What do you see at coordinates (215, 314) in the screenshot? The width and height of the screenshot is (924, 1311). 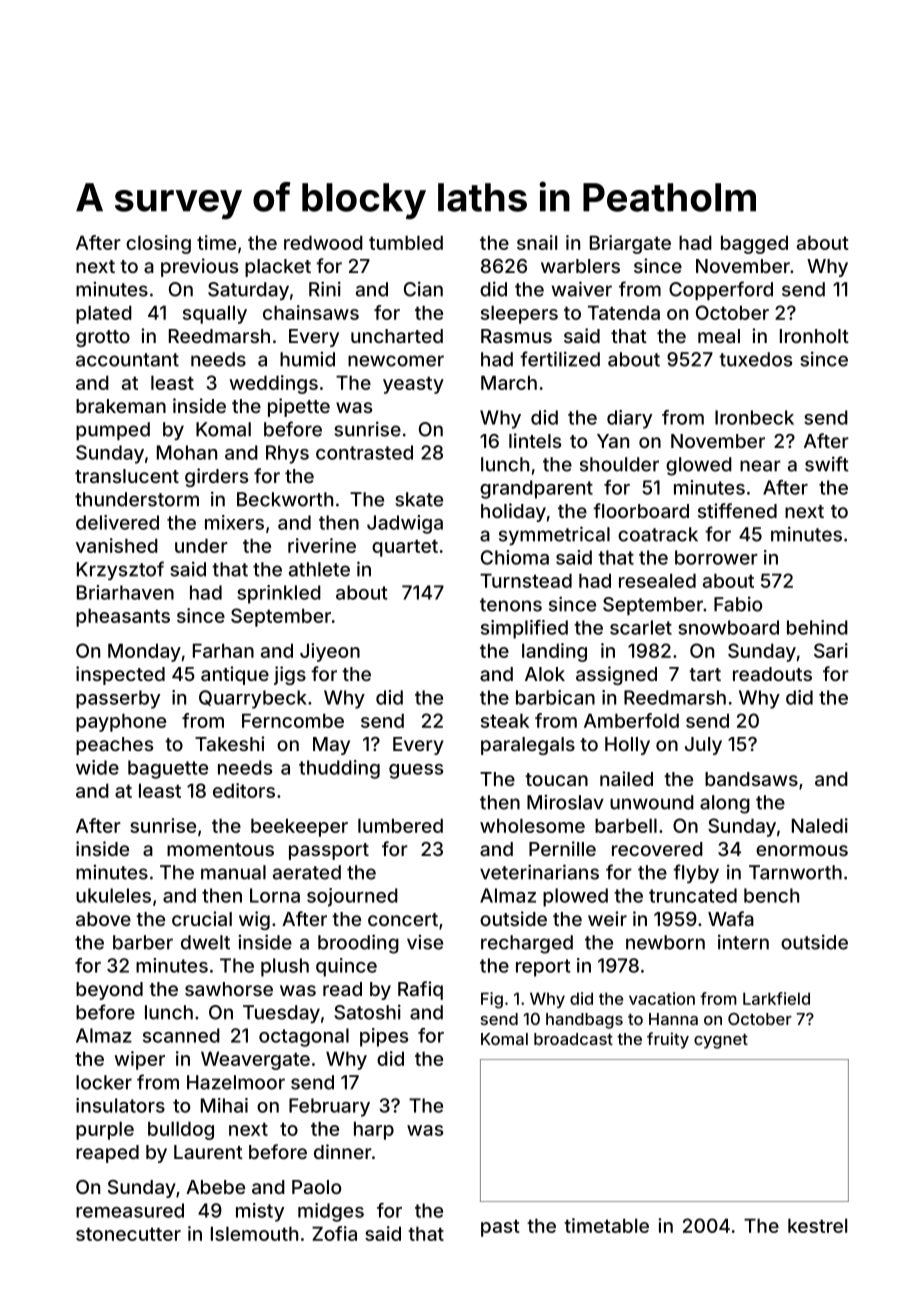 I see `squally` at bounding box center [215, 314].
